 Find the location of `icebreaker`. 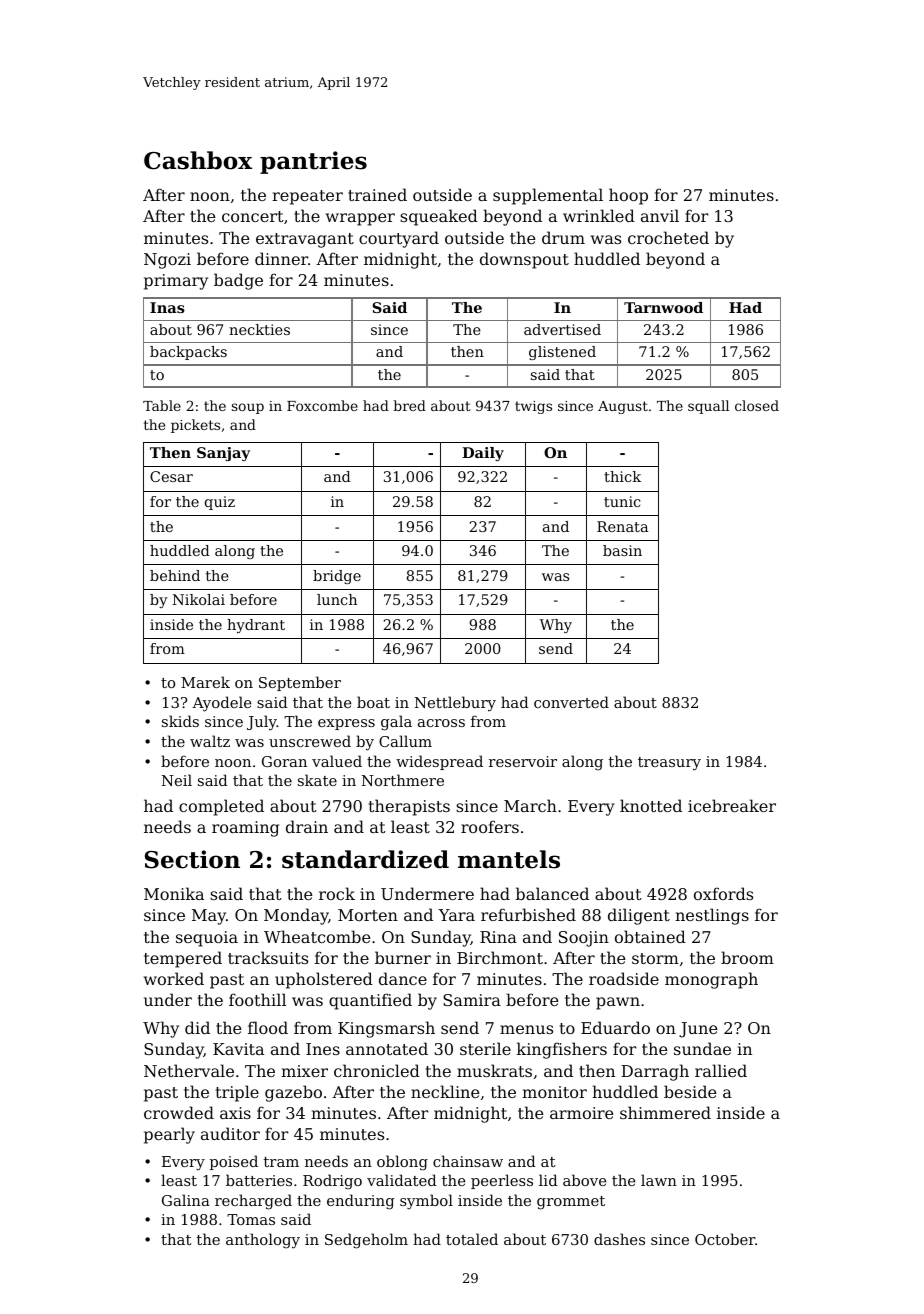

icebreaker is located at coordinates (732, 805).
